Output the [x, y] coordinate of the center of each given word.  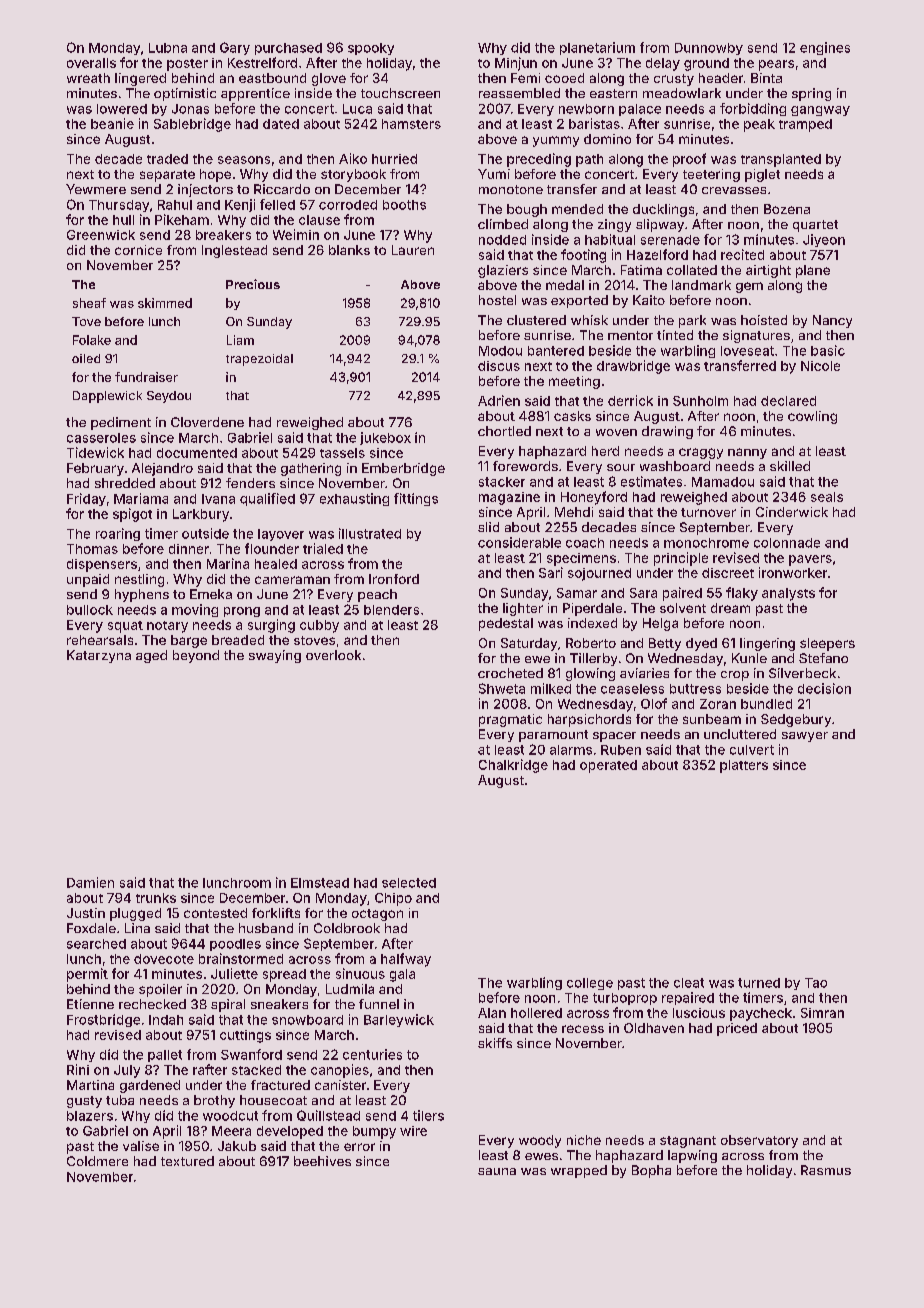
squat [125, 627]
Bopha [651, 1171]
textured [187, 1161]
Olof [654, 703]
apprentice [255, 94]
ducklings [663, 210]
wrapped [579, 1171]
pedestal [506, 624]
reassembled [519, 93]
